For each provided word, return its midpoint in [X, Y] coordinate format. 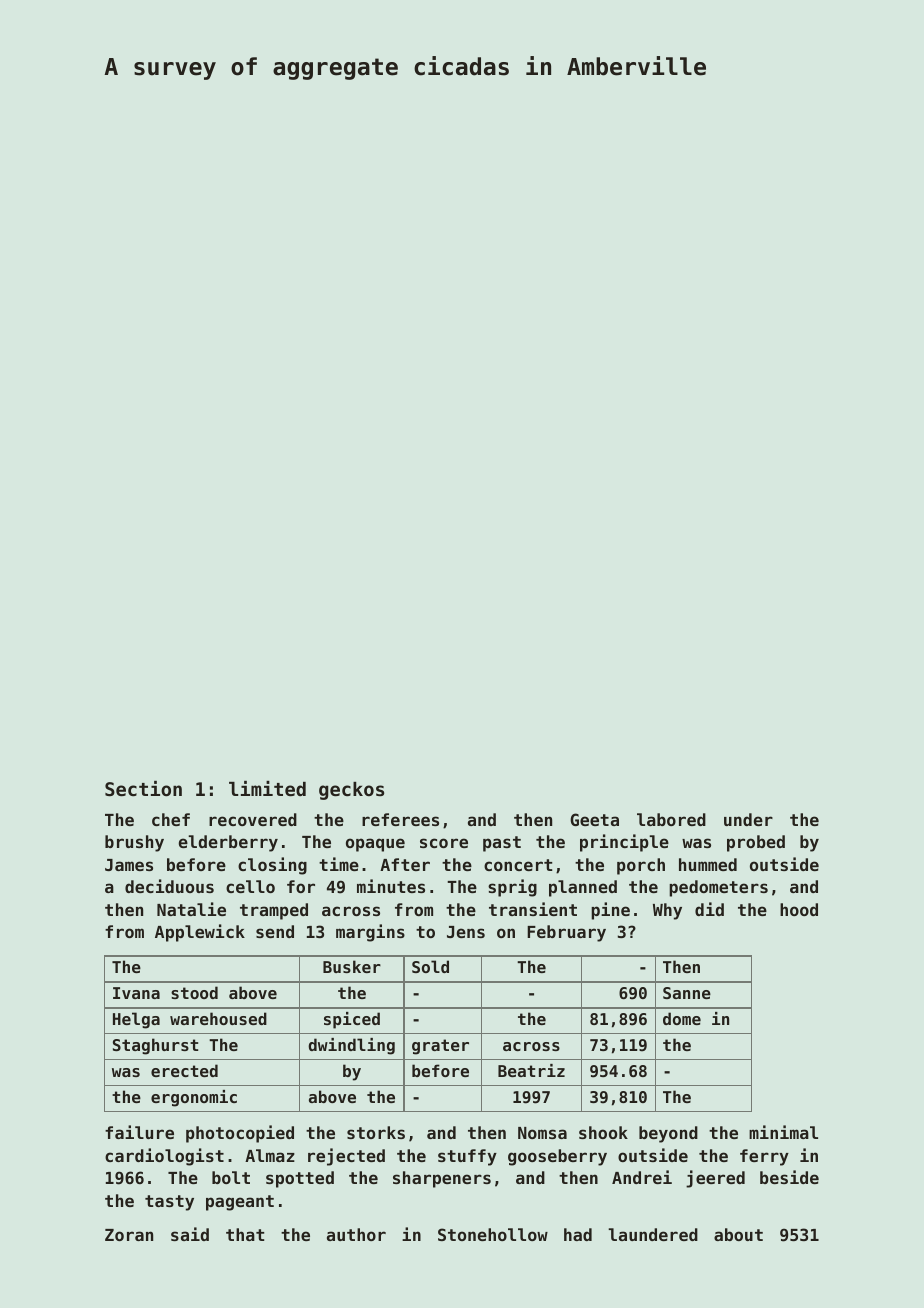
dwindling [351, 1046]
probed [756, 843]
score [444, 843]
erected [184, 1070]
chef [171, 819]
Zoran [129, 1235]
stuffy [467, 1157]
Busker [352, 966]
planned [583, 888]
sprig [512, 888]
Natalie [191, 909]
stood [194, 992]
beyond [668, 1134]
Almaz [270, 1155]
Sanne [687, 993]
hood [799, 909]
